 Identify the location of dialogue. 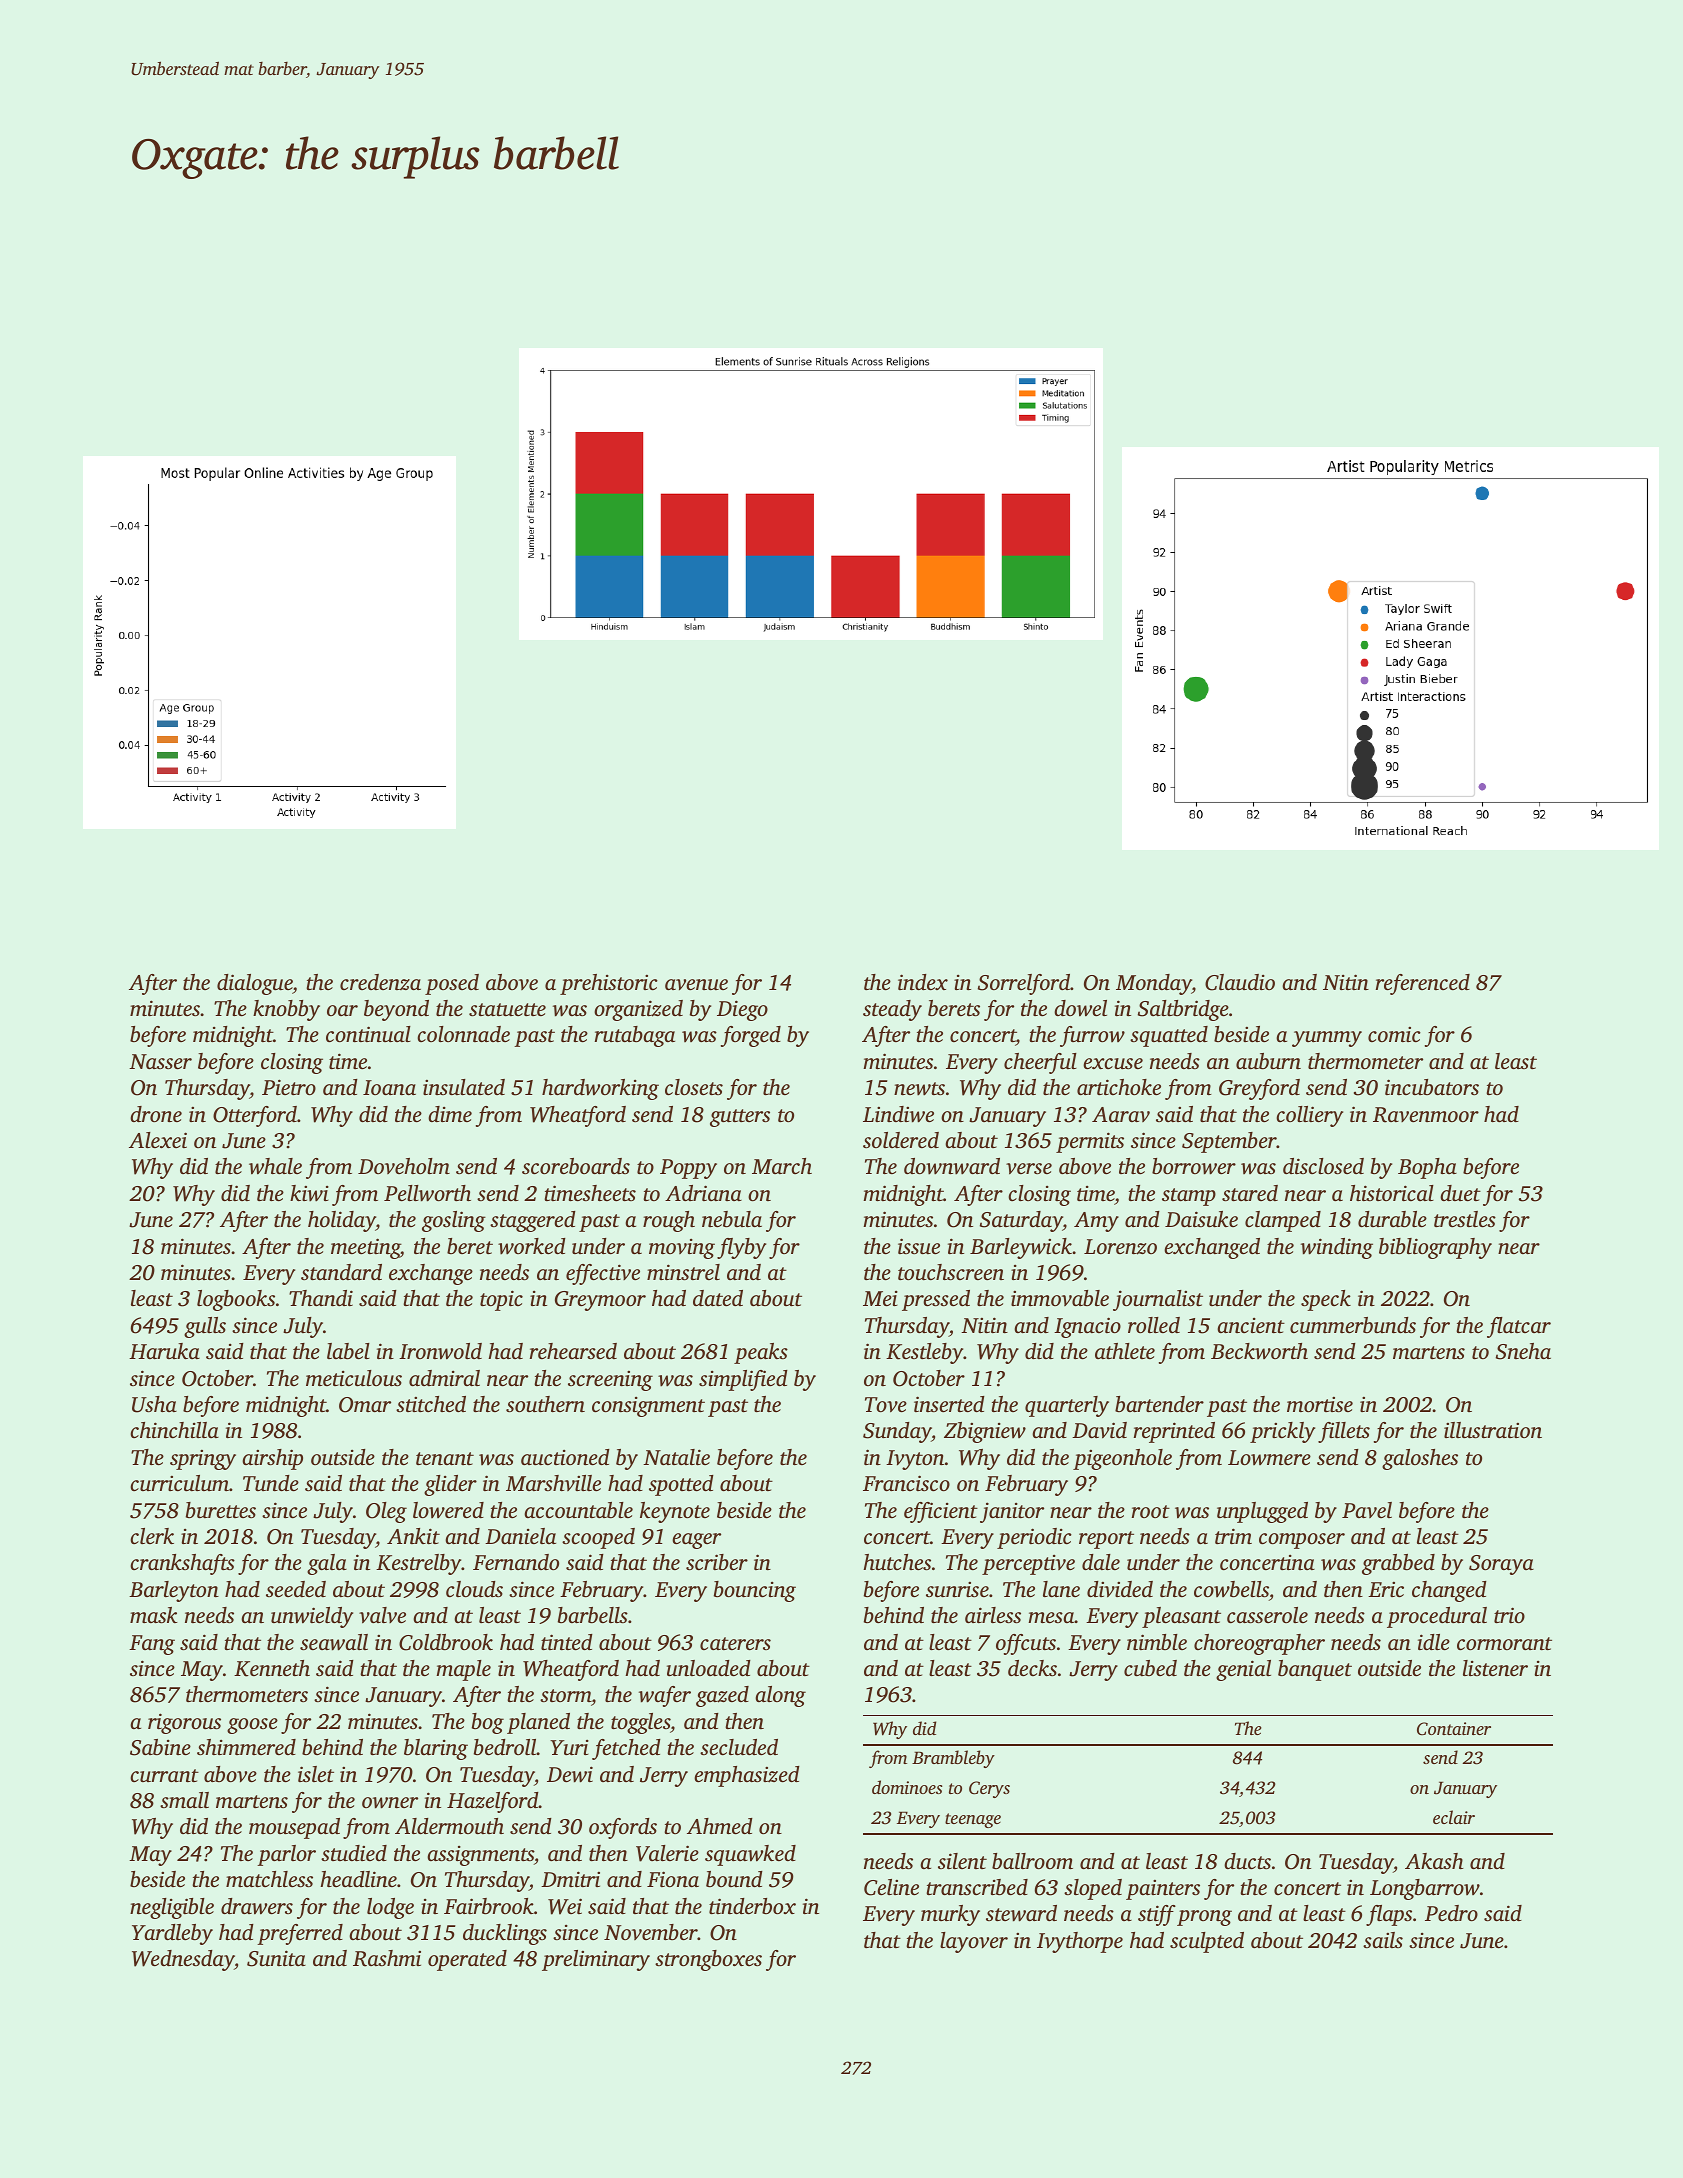
(255, 984).
